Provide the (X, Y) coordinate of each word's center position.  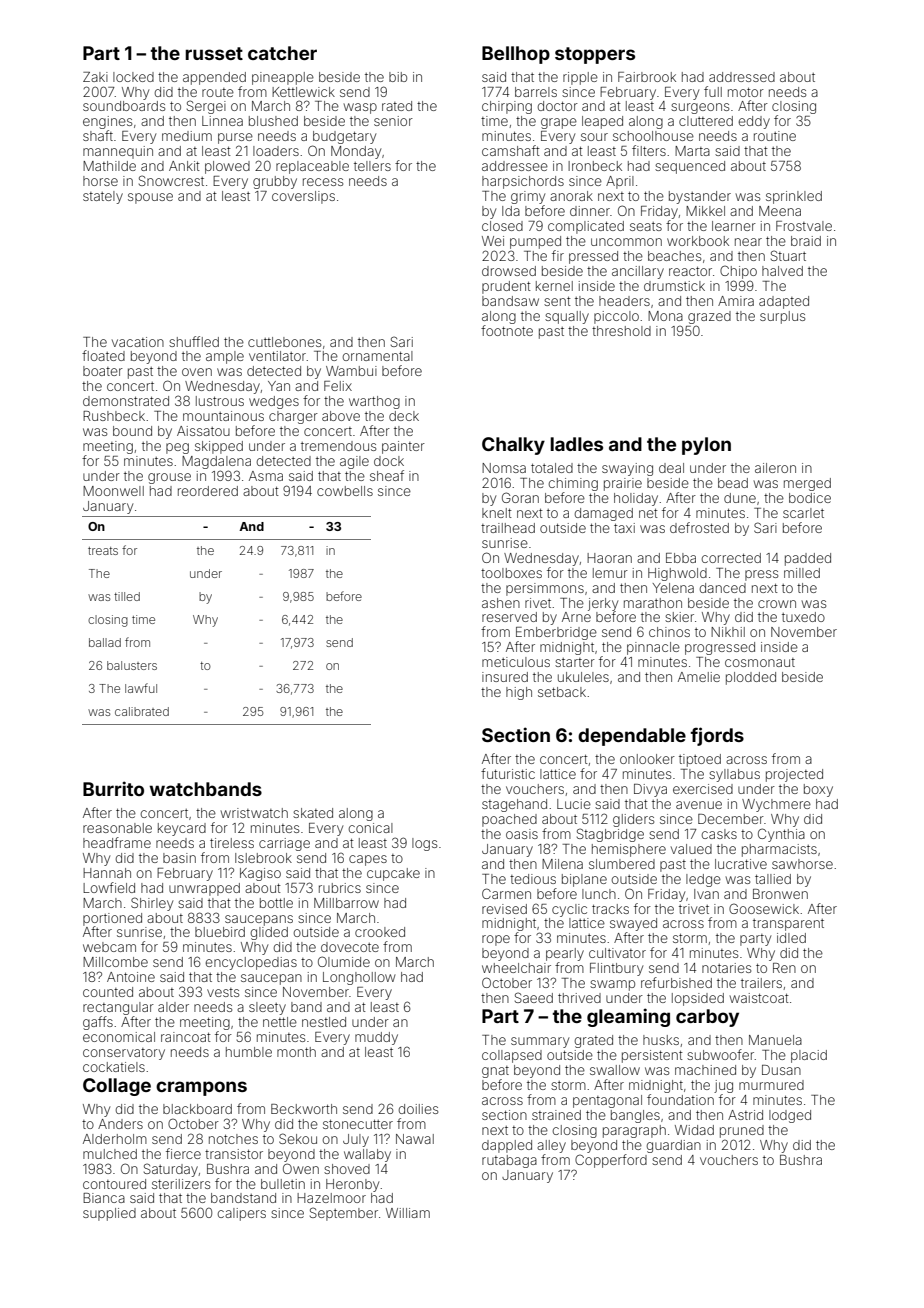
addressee (515, 166)
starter (575, 662)
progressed (720, 648)
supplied (109, 1214)
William (408, 1213)
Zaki (95, 77)
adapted (784, 302)
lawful (141, 688)
